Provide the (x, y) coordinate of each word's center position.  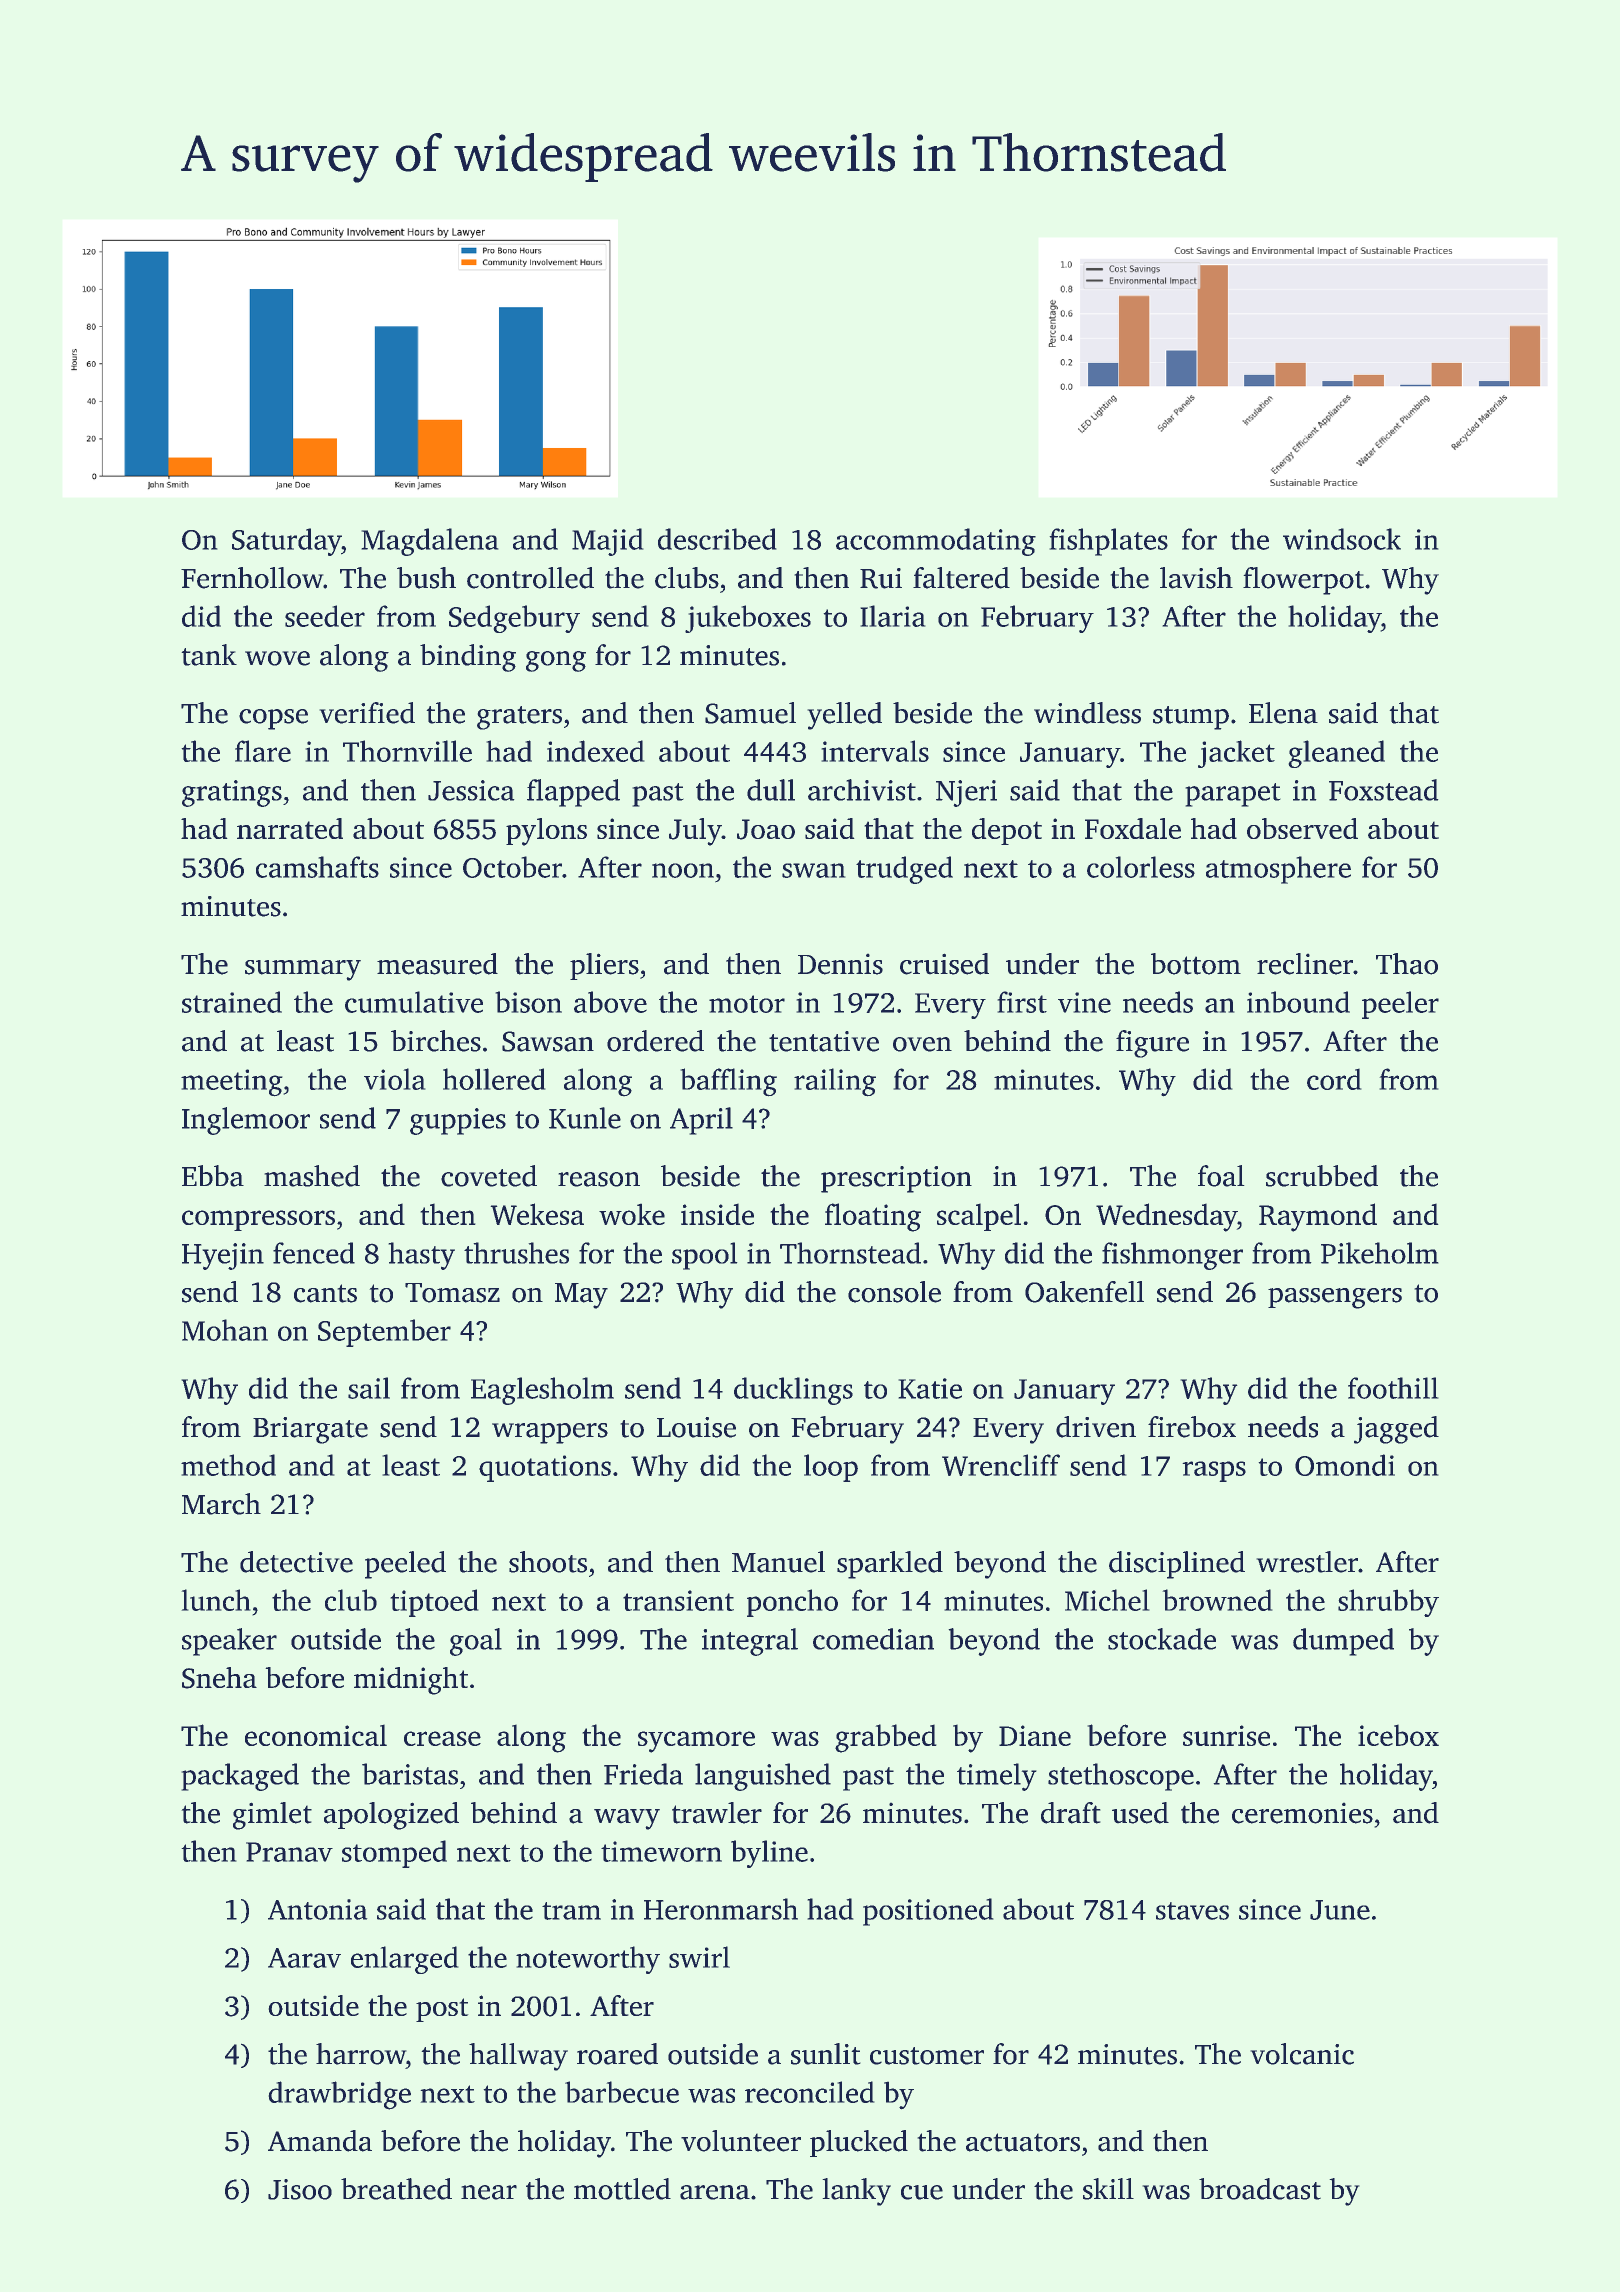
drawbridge (339, 2095)
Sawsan (548, 1041)
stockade (1162, 1639)
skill (1108, 2189)
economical (316, 1735)
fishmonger (1172, 1256)
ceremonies (1302, 1813)
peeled (405, 1565)
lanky (856, 2192)
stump (1191, 718)
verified (367, 713)
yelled (844, 716)
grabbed (886, 1738)
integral (750, 1642)
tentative (824, 1041)
